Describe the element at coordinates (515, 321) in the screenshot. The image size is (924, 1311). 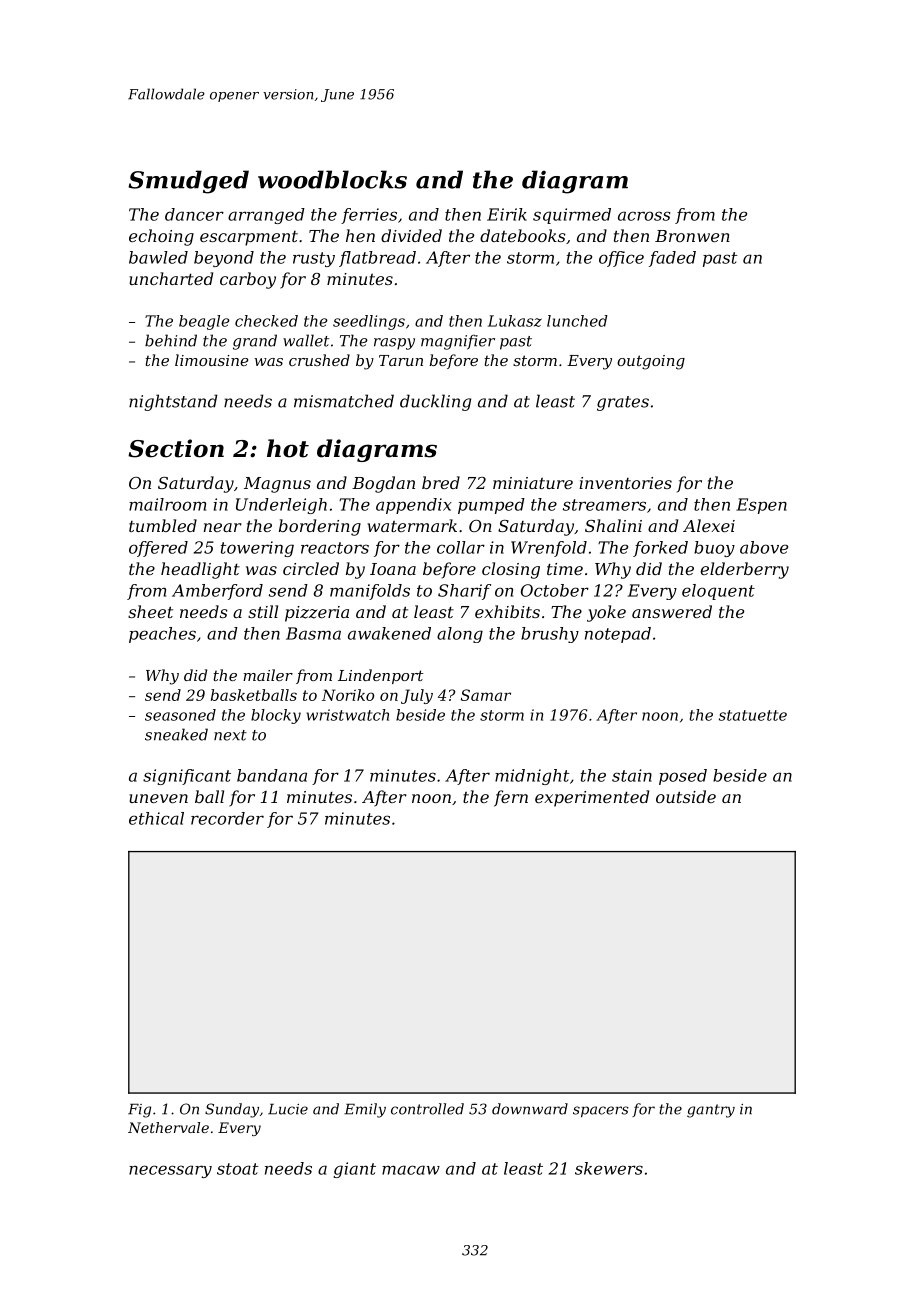
I see `Lukasz` at that location.
